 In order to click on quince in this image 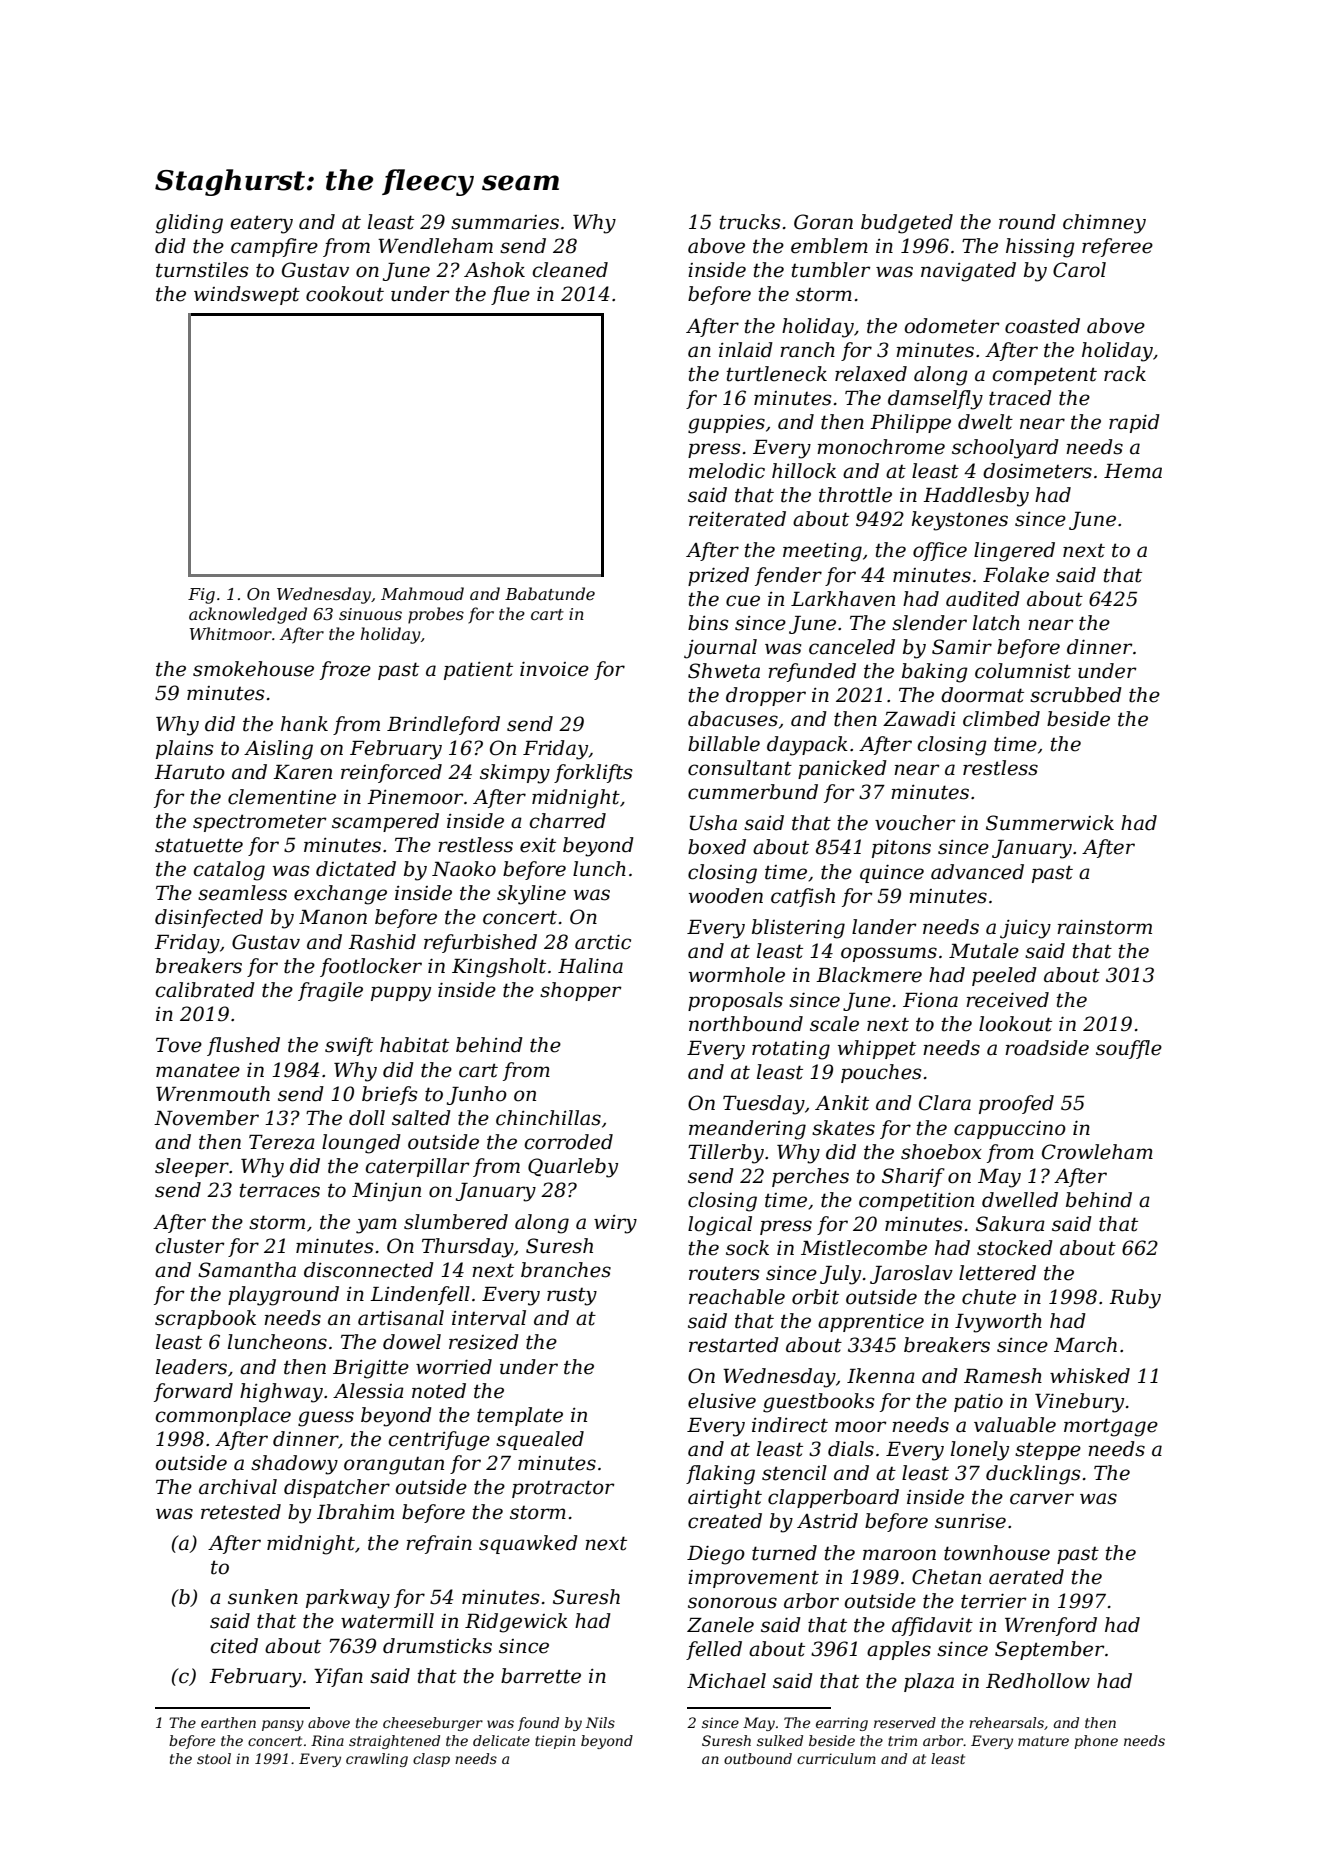, I will do `click(892, 874)`.
